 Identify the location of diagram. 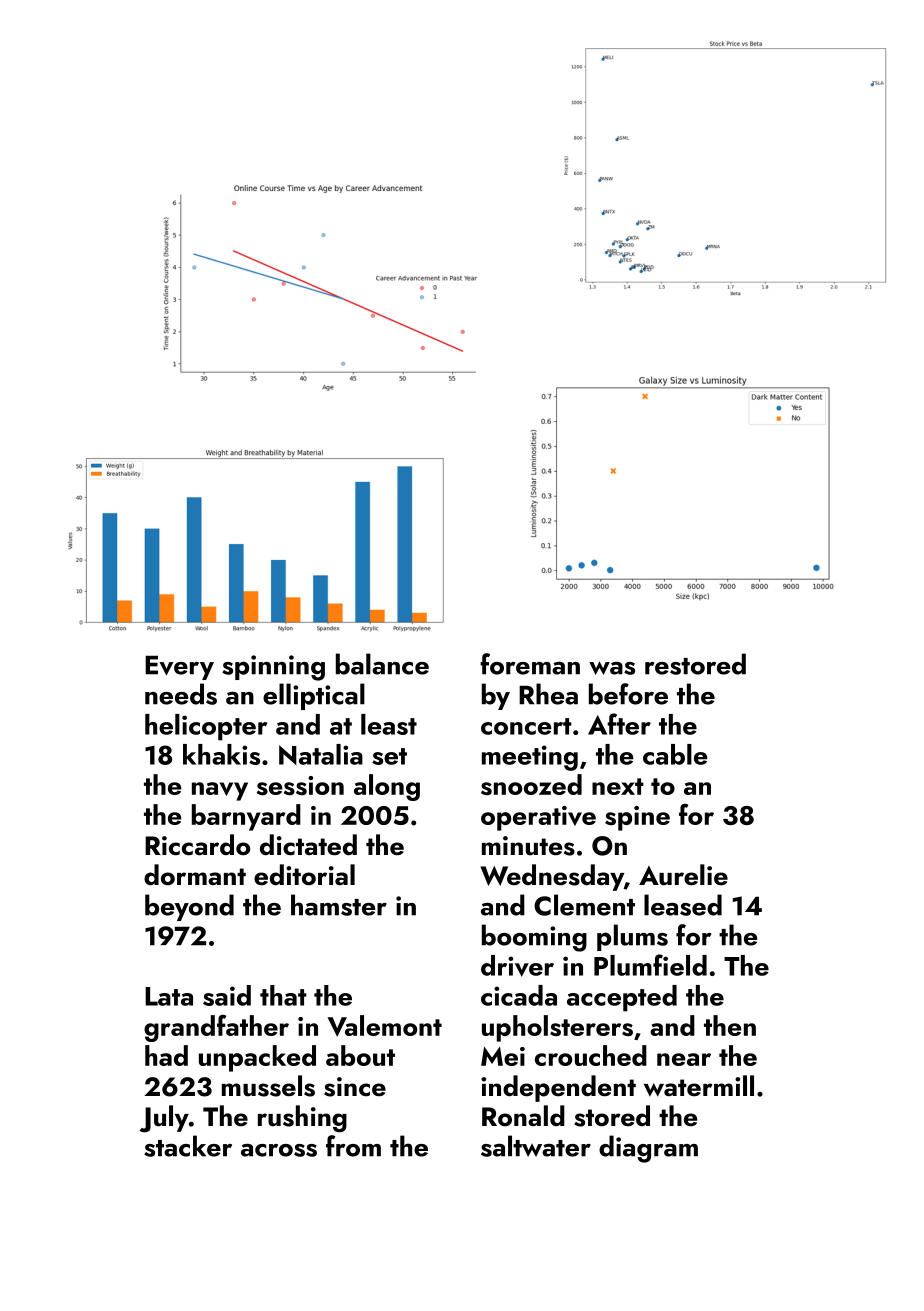
(648, 1149).
